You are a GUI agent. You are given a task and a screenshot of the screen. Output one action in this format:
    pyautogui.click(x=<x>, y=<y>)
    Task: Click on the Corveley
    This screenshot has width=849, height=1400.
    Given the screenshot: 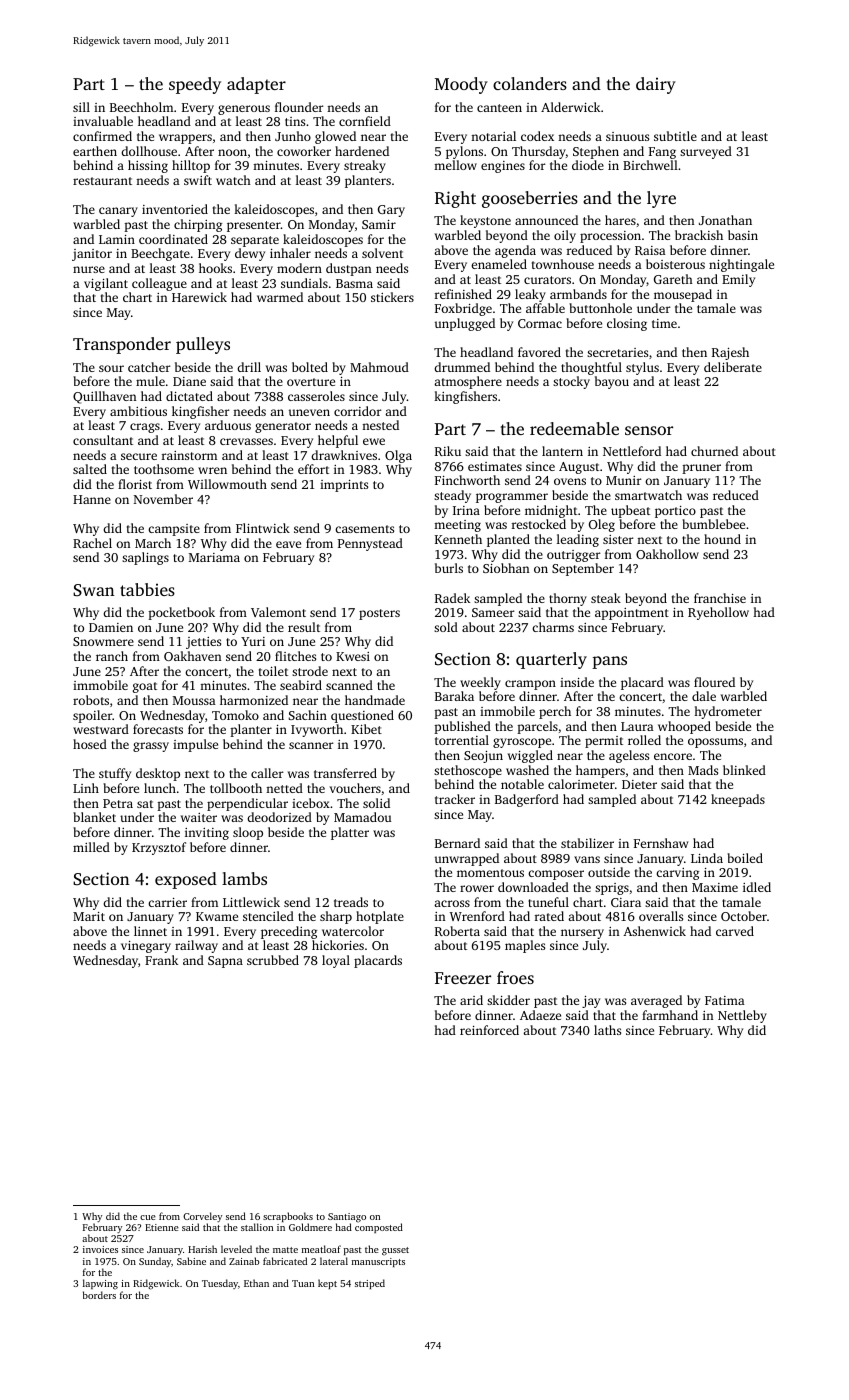 What is the action you would take?
    pyautogui.click(x=202, y=1217)
